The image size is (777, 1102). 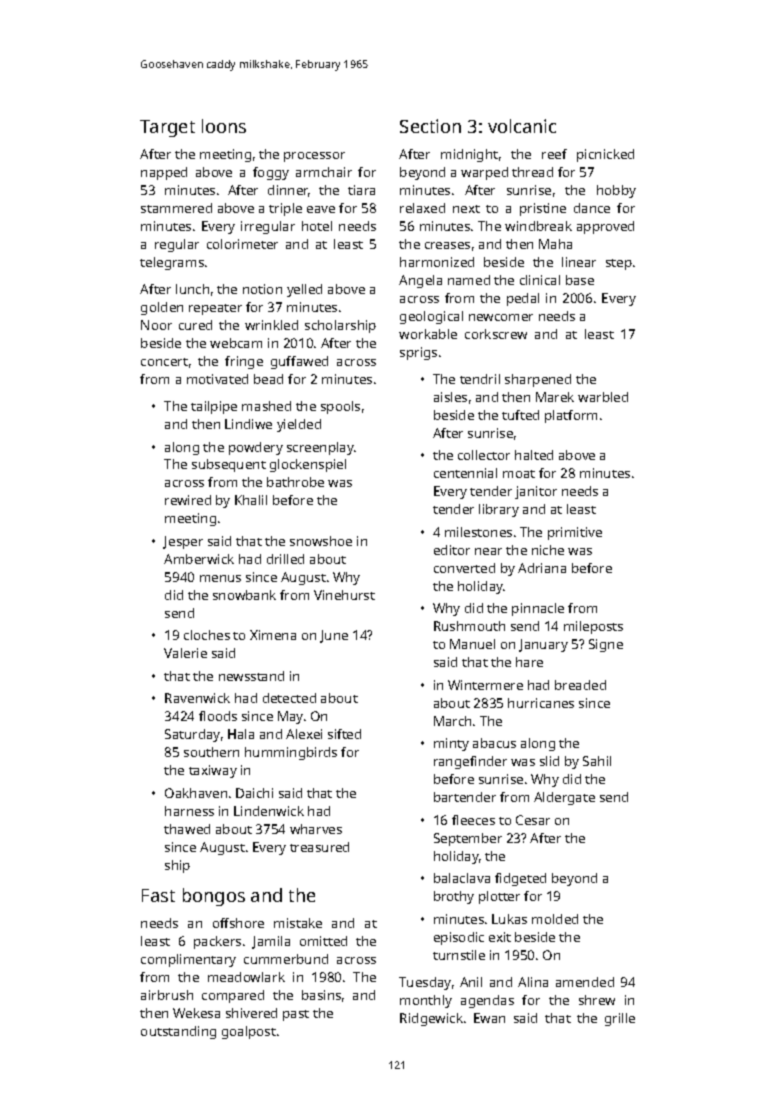 What do you see at coordinates (164, 362) in the page?
I see `concert` at bounding box center [164, 362].
